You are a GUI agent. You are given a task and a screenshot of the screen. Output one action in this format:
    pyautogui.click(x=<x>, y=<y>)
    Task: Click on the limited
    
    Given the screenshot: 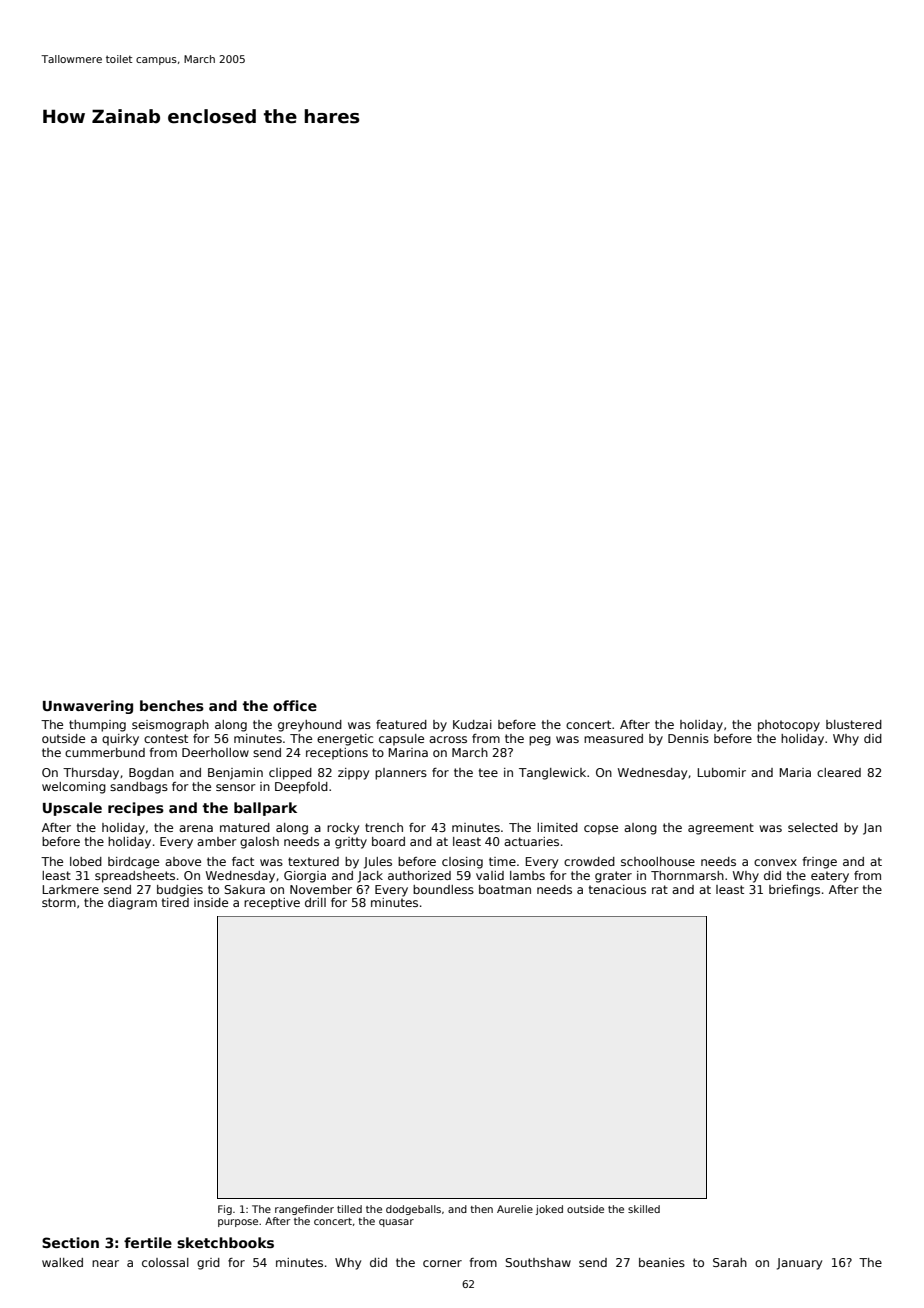 What is the action you would take?
    pyautogui.click(x=557, y=827)
